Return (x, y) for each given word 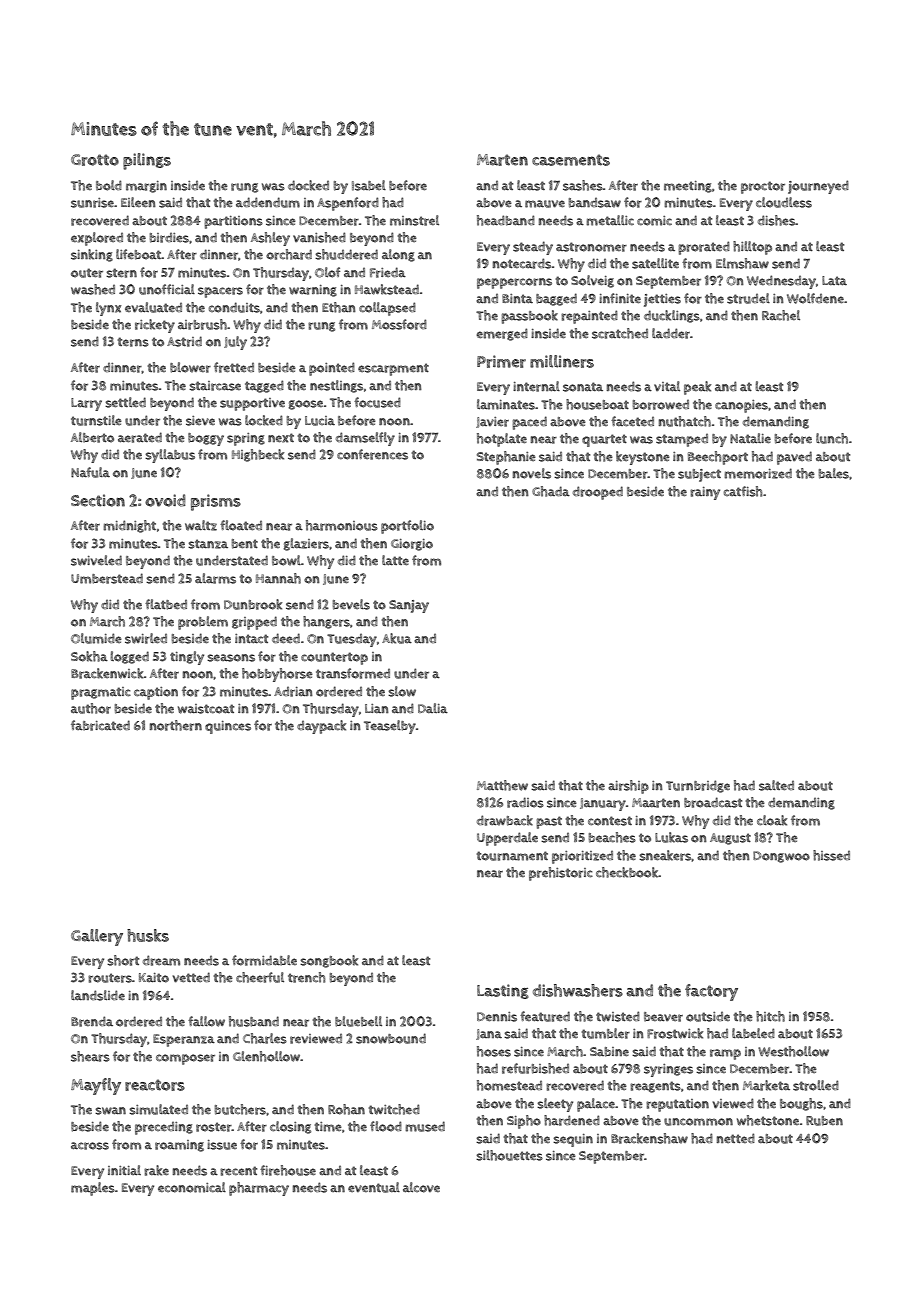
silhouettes (509, 1155)
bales (834, 473)
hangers (326, 622)
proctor (763, 187)
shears (90, 1056)
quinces (228, 727)
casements (571, 160)
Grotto (95, 160)
